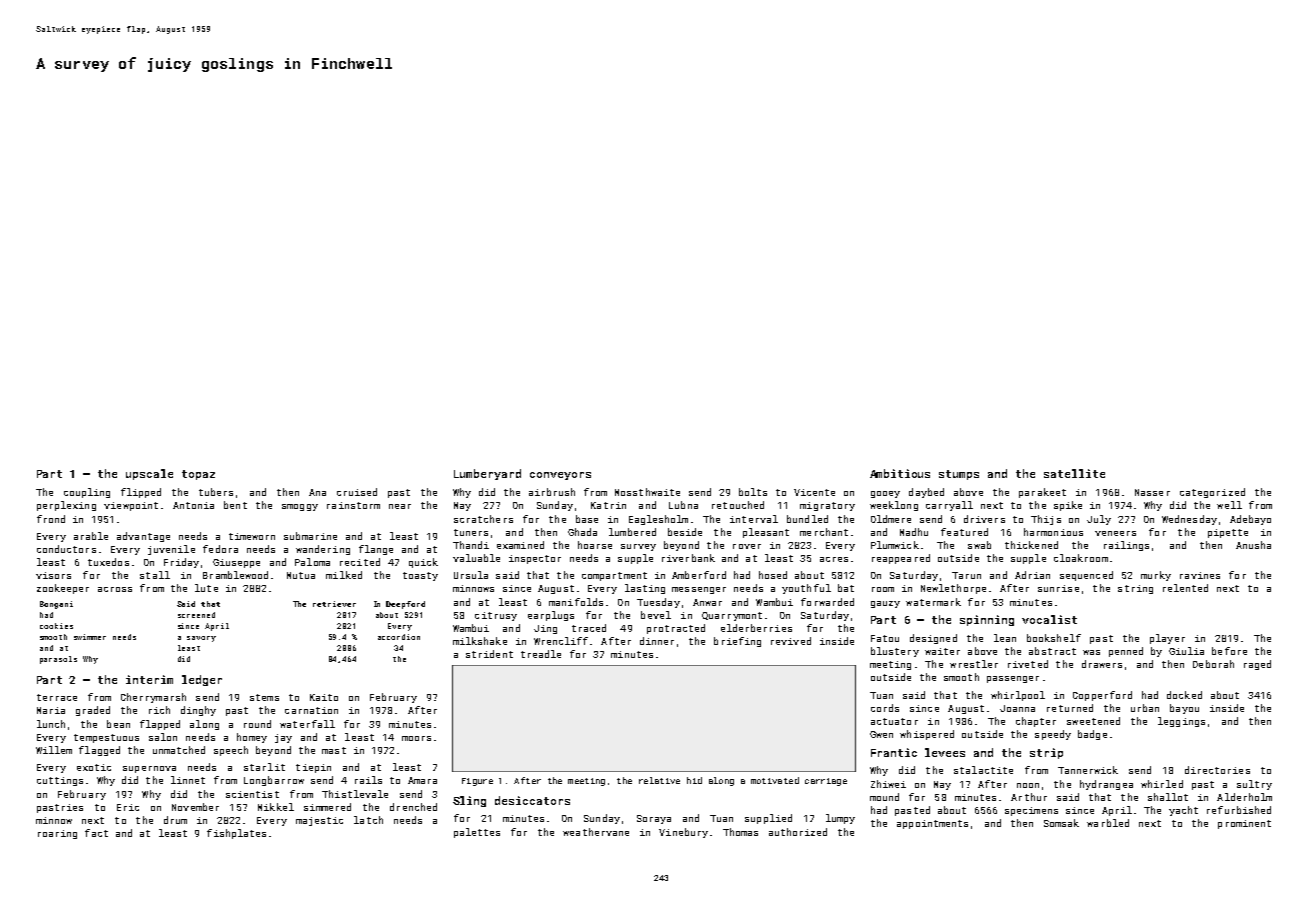  What do you see at coordinates (58, 660) in the image?
I see `parasols` at bounding box center [58, 660].
